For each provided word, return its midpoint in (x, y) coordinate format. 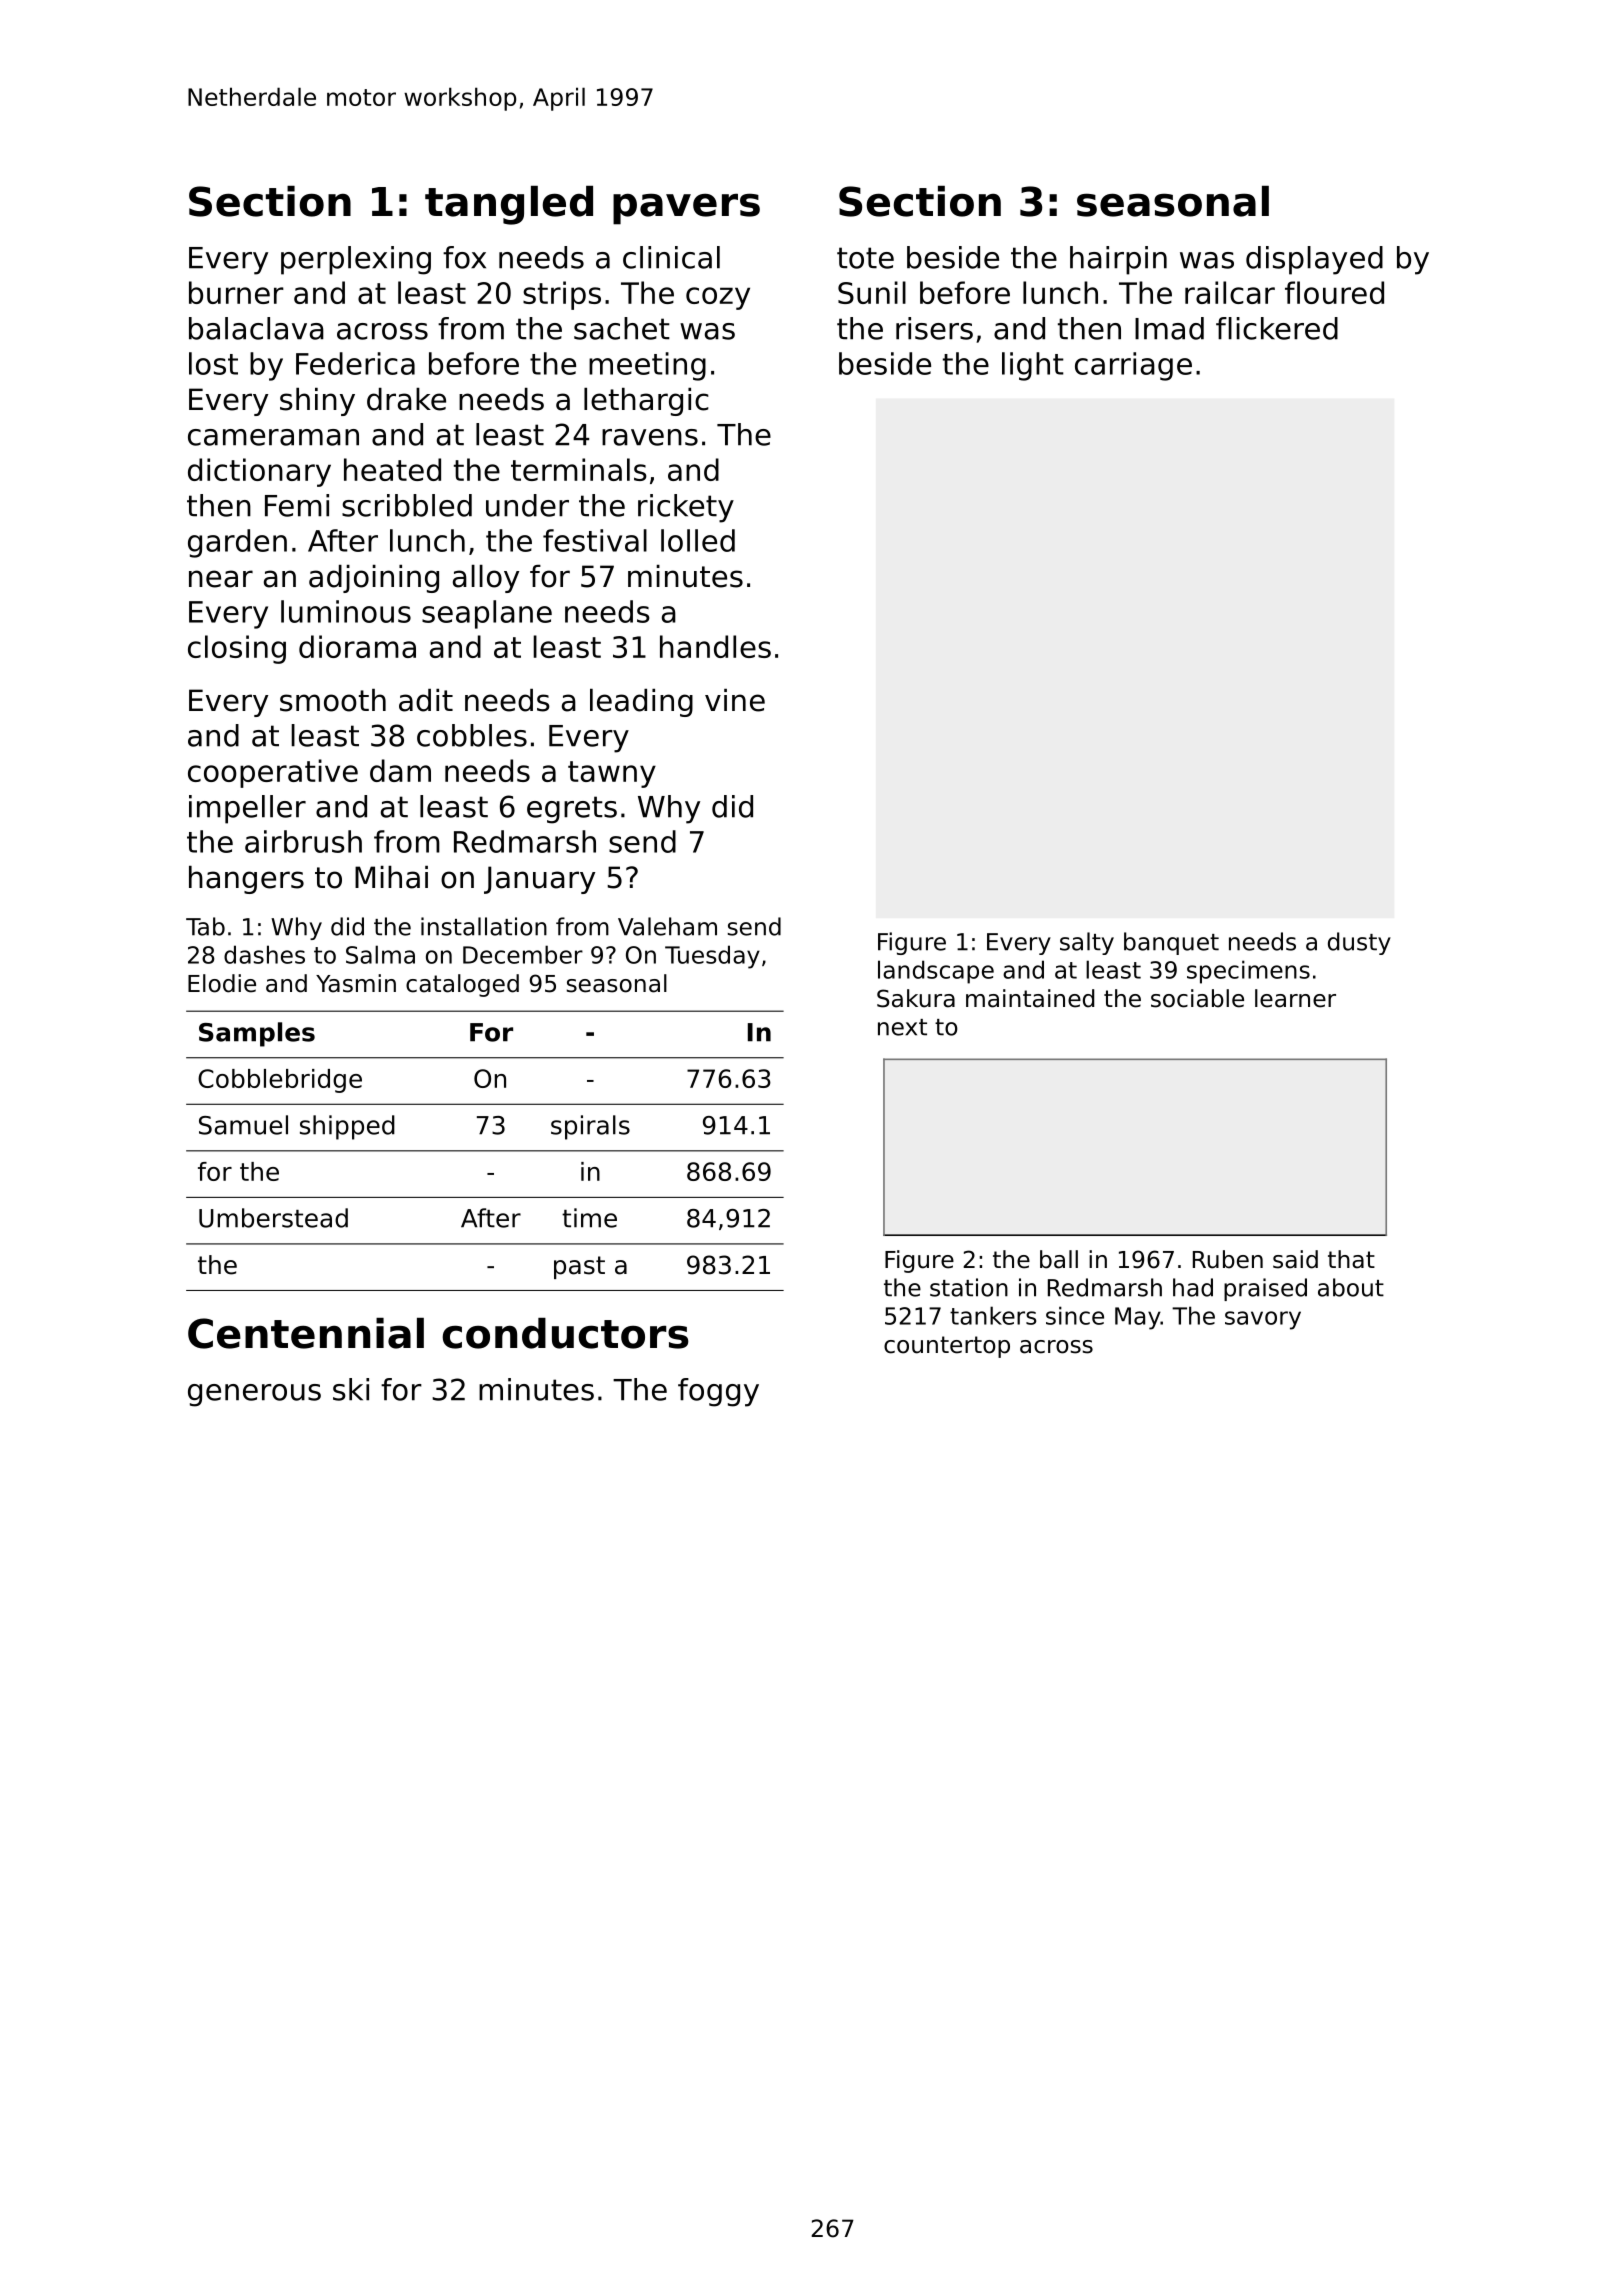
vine (735, 700)
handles (715, 646)
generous (254, 1395)
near (221, 579)
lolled (698, 540)
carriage (1133, 366)
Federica (355, 363)
